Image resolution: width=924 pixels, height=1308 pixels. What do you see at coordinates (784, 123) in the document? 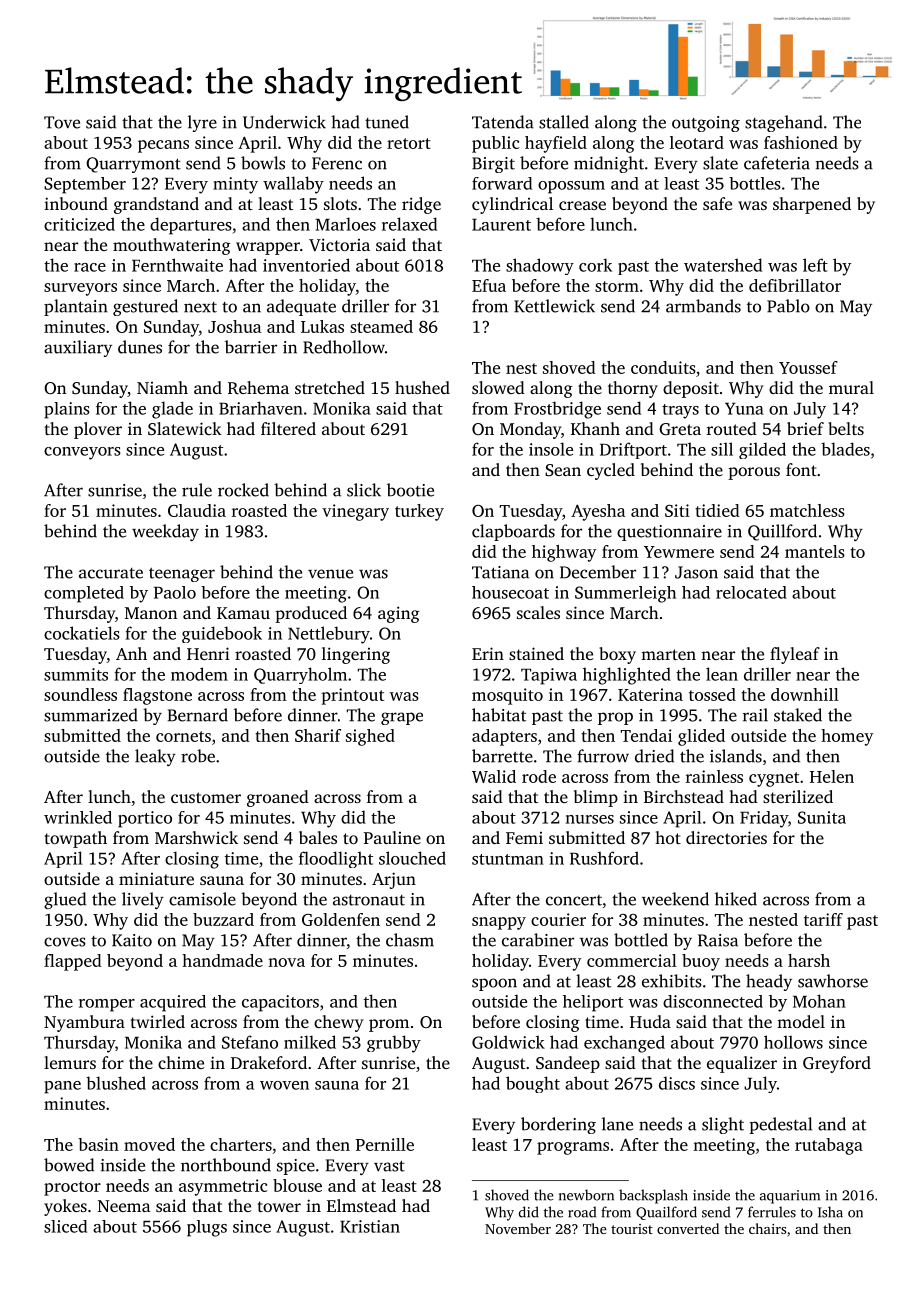
I see `stagehand` at bounding box center [784, 123].
